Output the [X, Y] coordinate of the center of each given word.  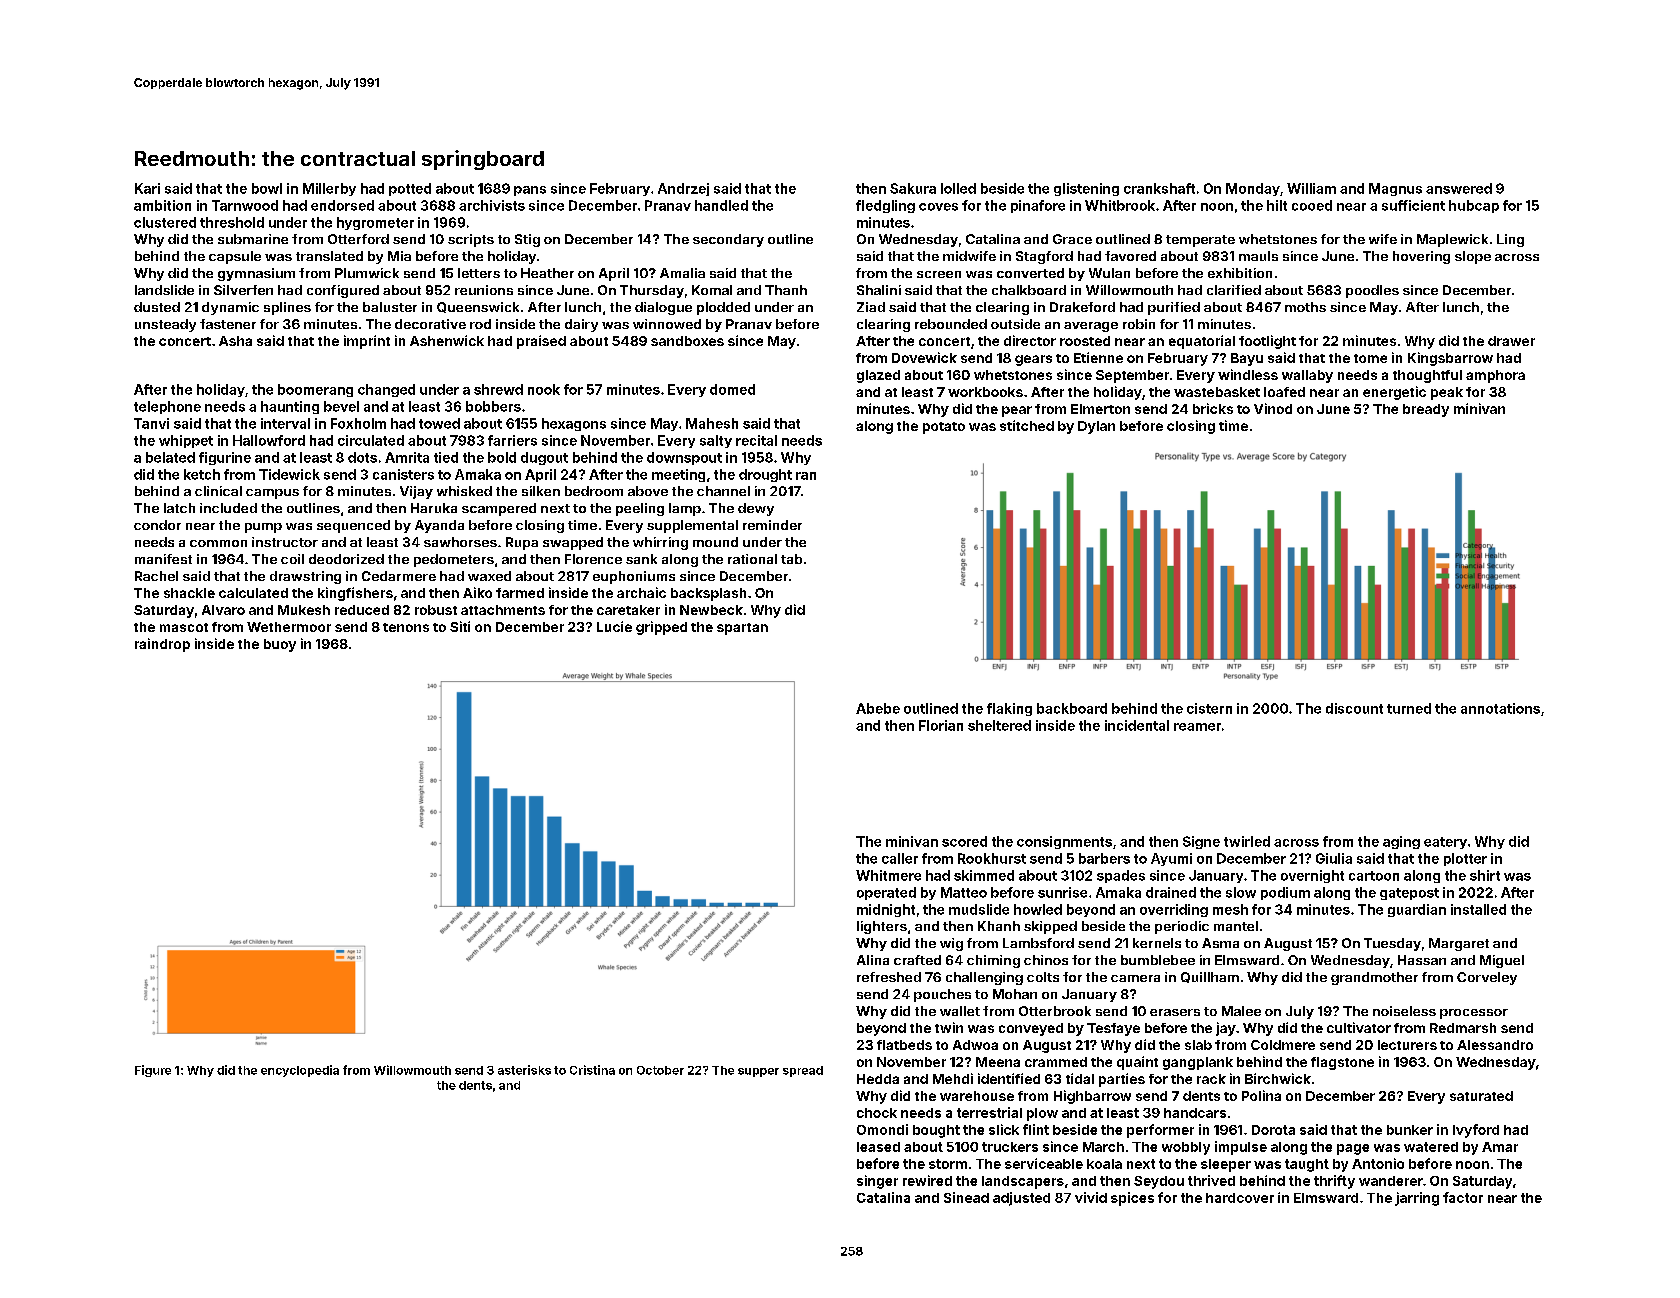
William [1311, 188]
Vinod [1273, 408]
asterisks [524, 1070]
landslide [164, 290]
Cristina [592, 1070]
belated [170, 457]
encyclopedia [300, 1071]
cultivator [1359, 1027]
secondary [728, 240]
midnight [886, 910]
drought [765, 475]
